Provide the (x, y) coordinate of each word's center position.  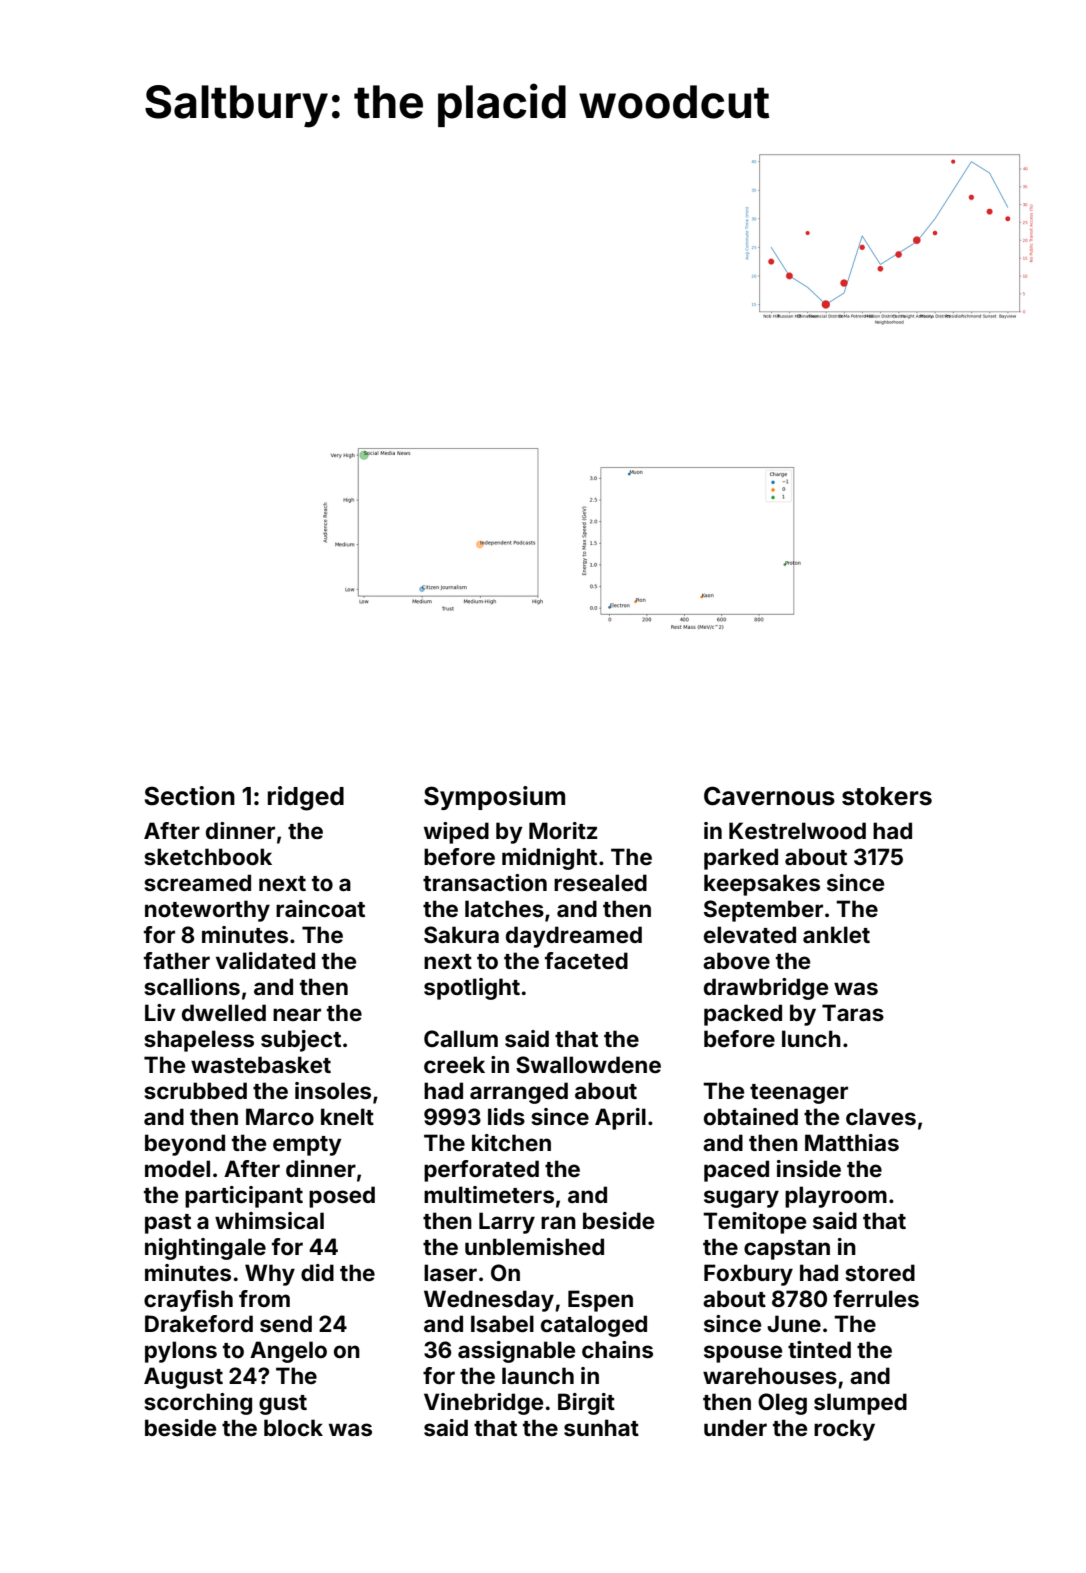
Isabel (502, 1323)
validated (265, 960)
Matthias (852, 1142)
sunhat (601, 1428)
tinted (819, 1349)
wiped (456, 833)
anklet (836, 934)
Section (189, 796)
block (293, 1427)
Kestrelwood (797, 830)
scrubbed (195, 1090)
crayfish (188, 1301)
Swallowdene (588, 1064)
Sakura (461, 934)
